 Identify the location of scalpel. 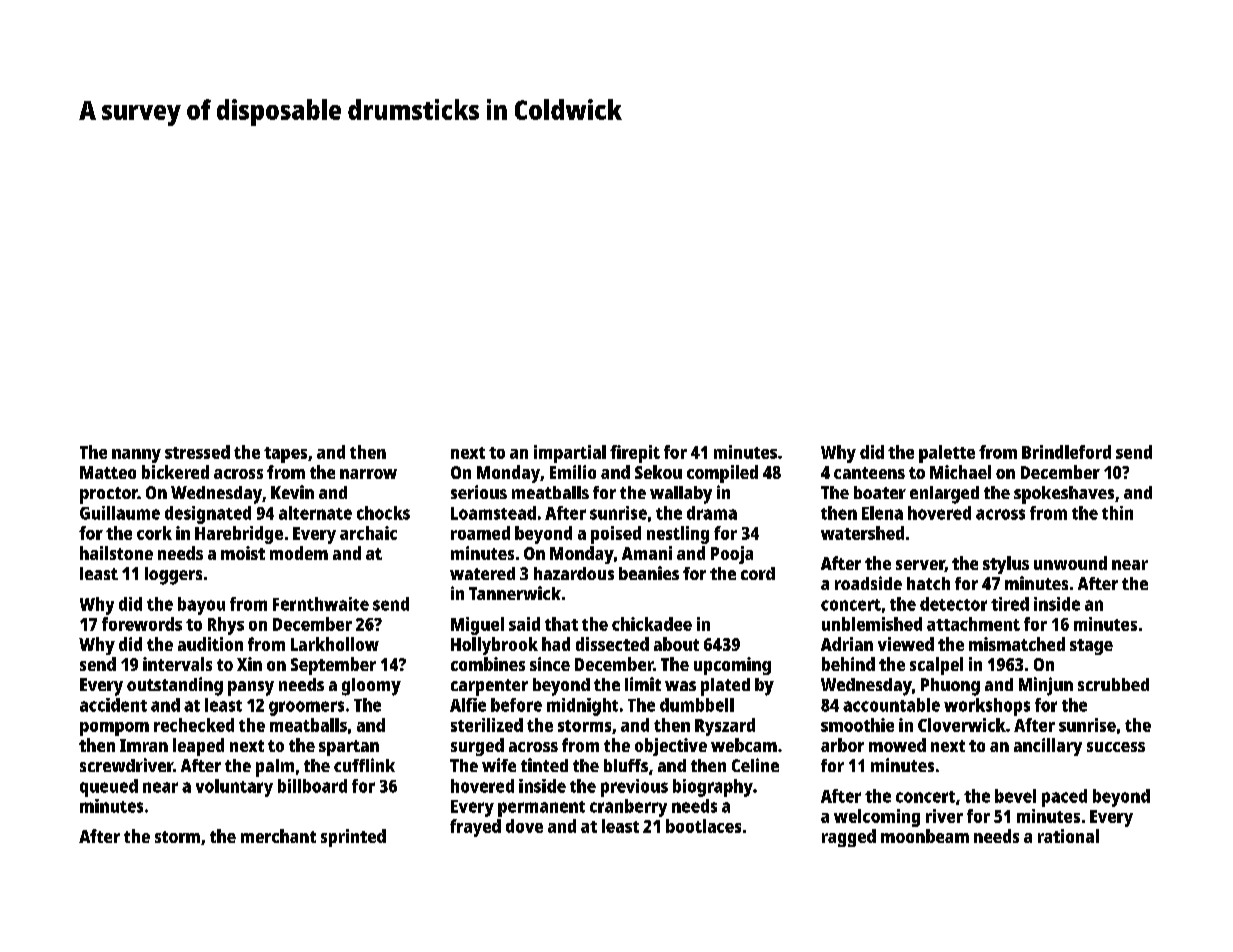
(936, 666).
